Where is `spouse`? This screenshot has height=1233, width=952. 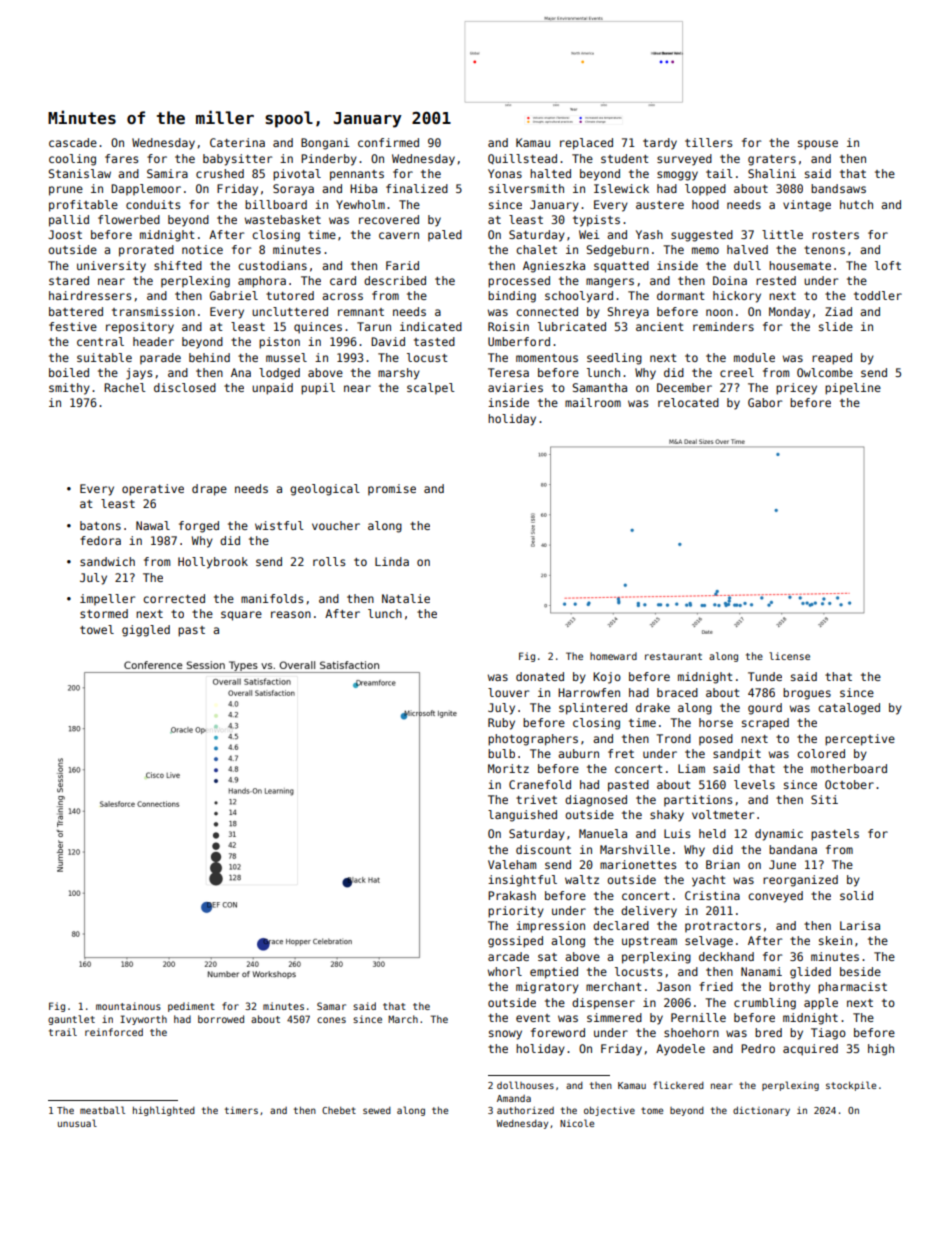 spouse is located at coordinates (818, 145).
